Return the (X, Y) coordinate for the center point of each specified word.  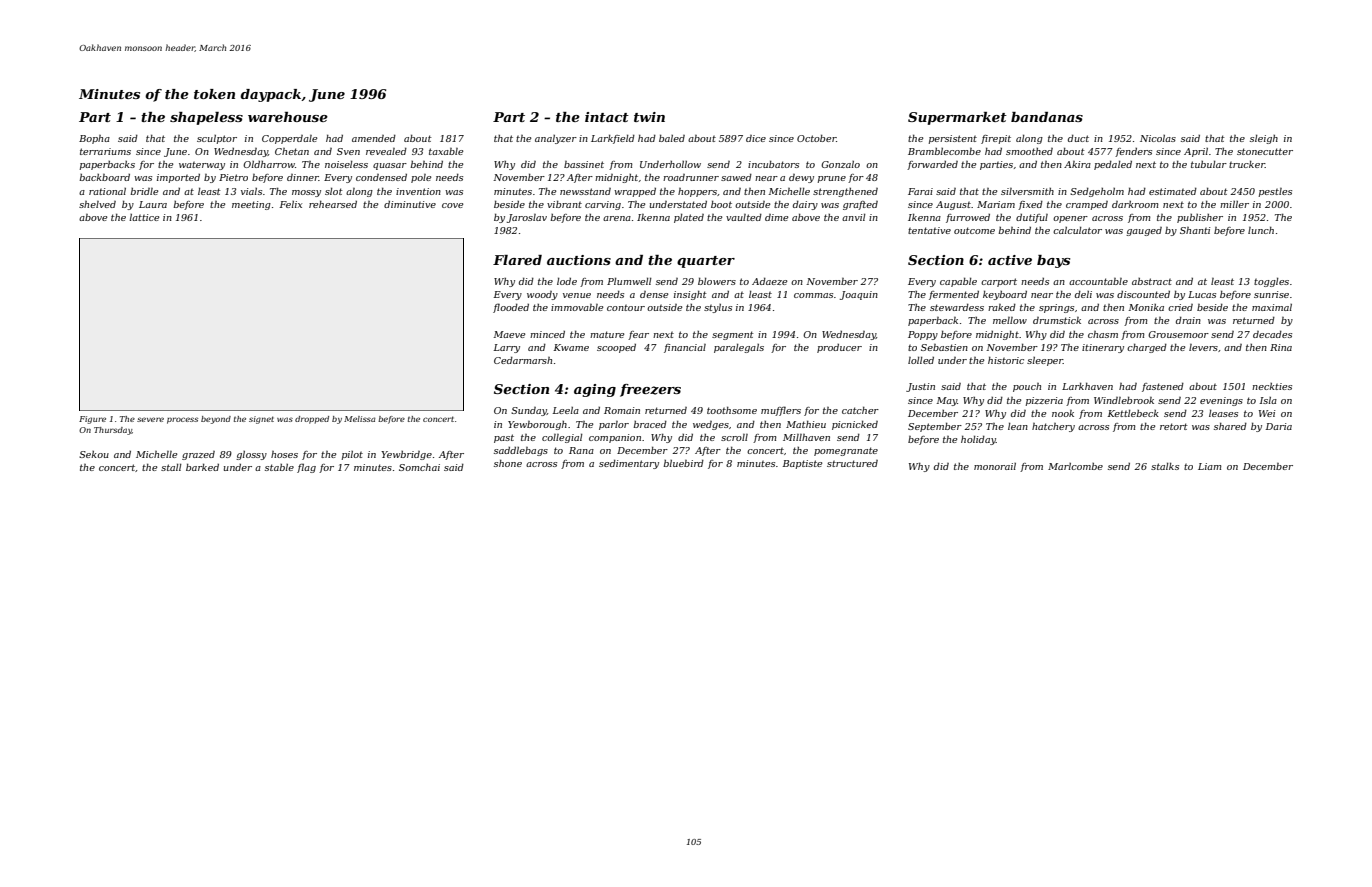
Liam (1210, 466)
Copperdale (289, 139)
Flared (517, 260)
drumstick (1057, 320)
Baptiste (802, 464)
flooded (511, 308)
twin (649, 117)
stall (171, 467)
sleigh (1264, 139)
